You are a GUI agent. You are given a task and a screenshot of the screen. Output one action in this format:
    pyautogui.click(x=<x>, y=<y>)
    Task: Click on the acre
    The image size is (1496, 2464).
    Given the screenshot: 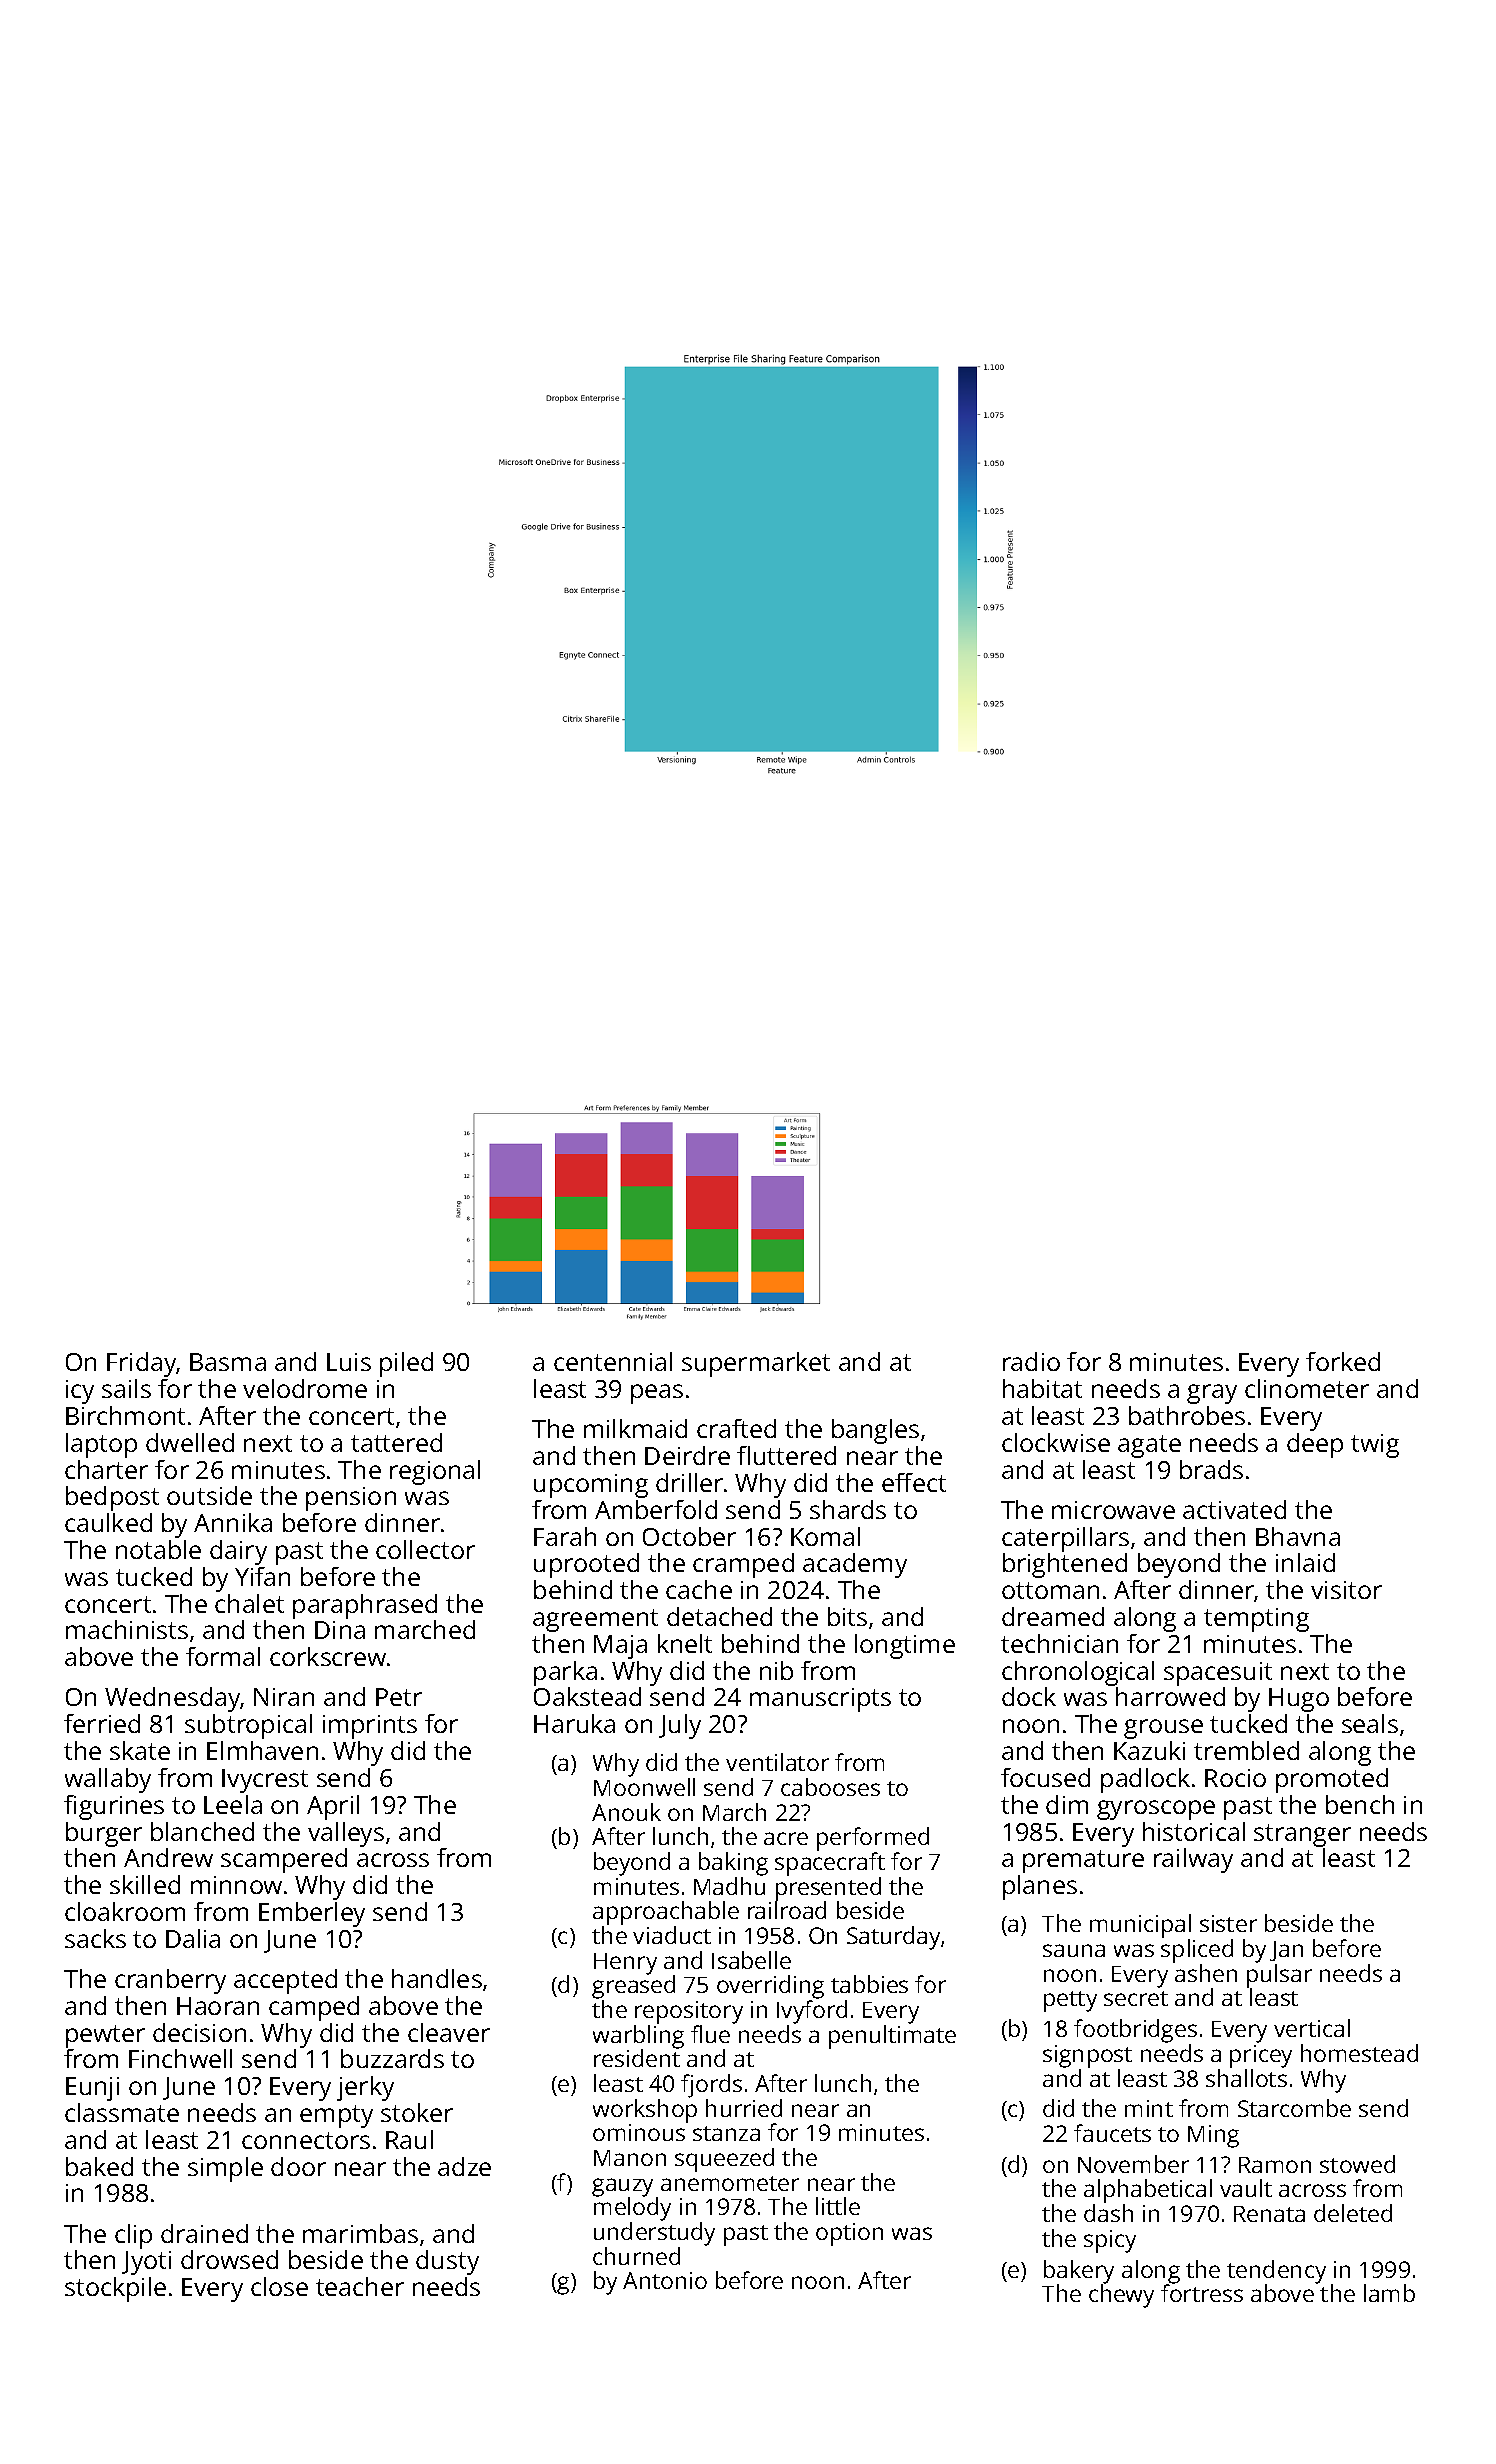 What is the action you would take?
    pyautogui.click(x=786, y=1838)
